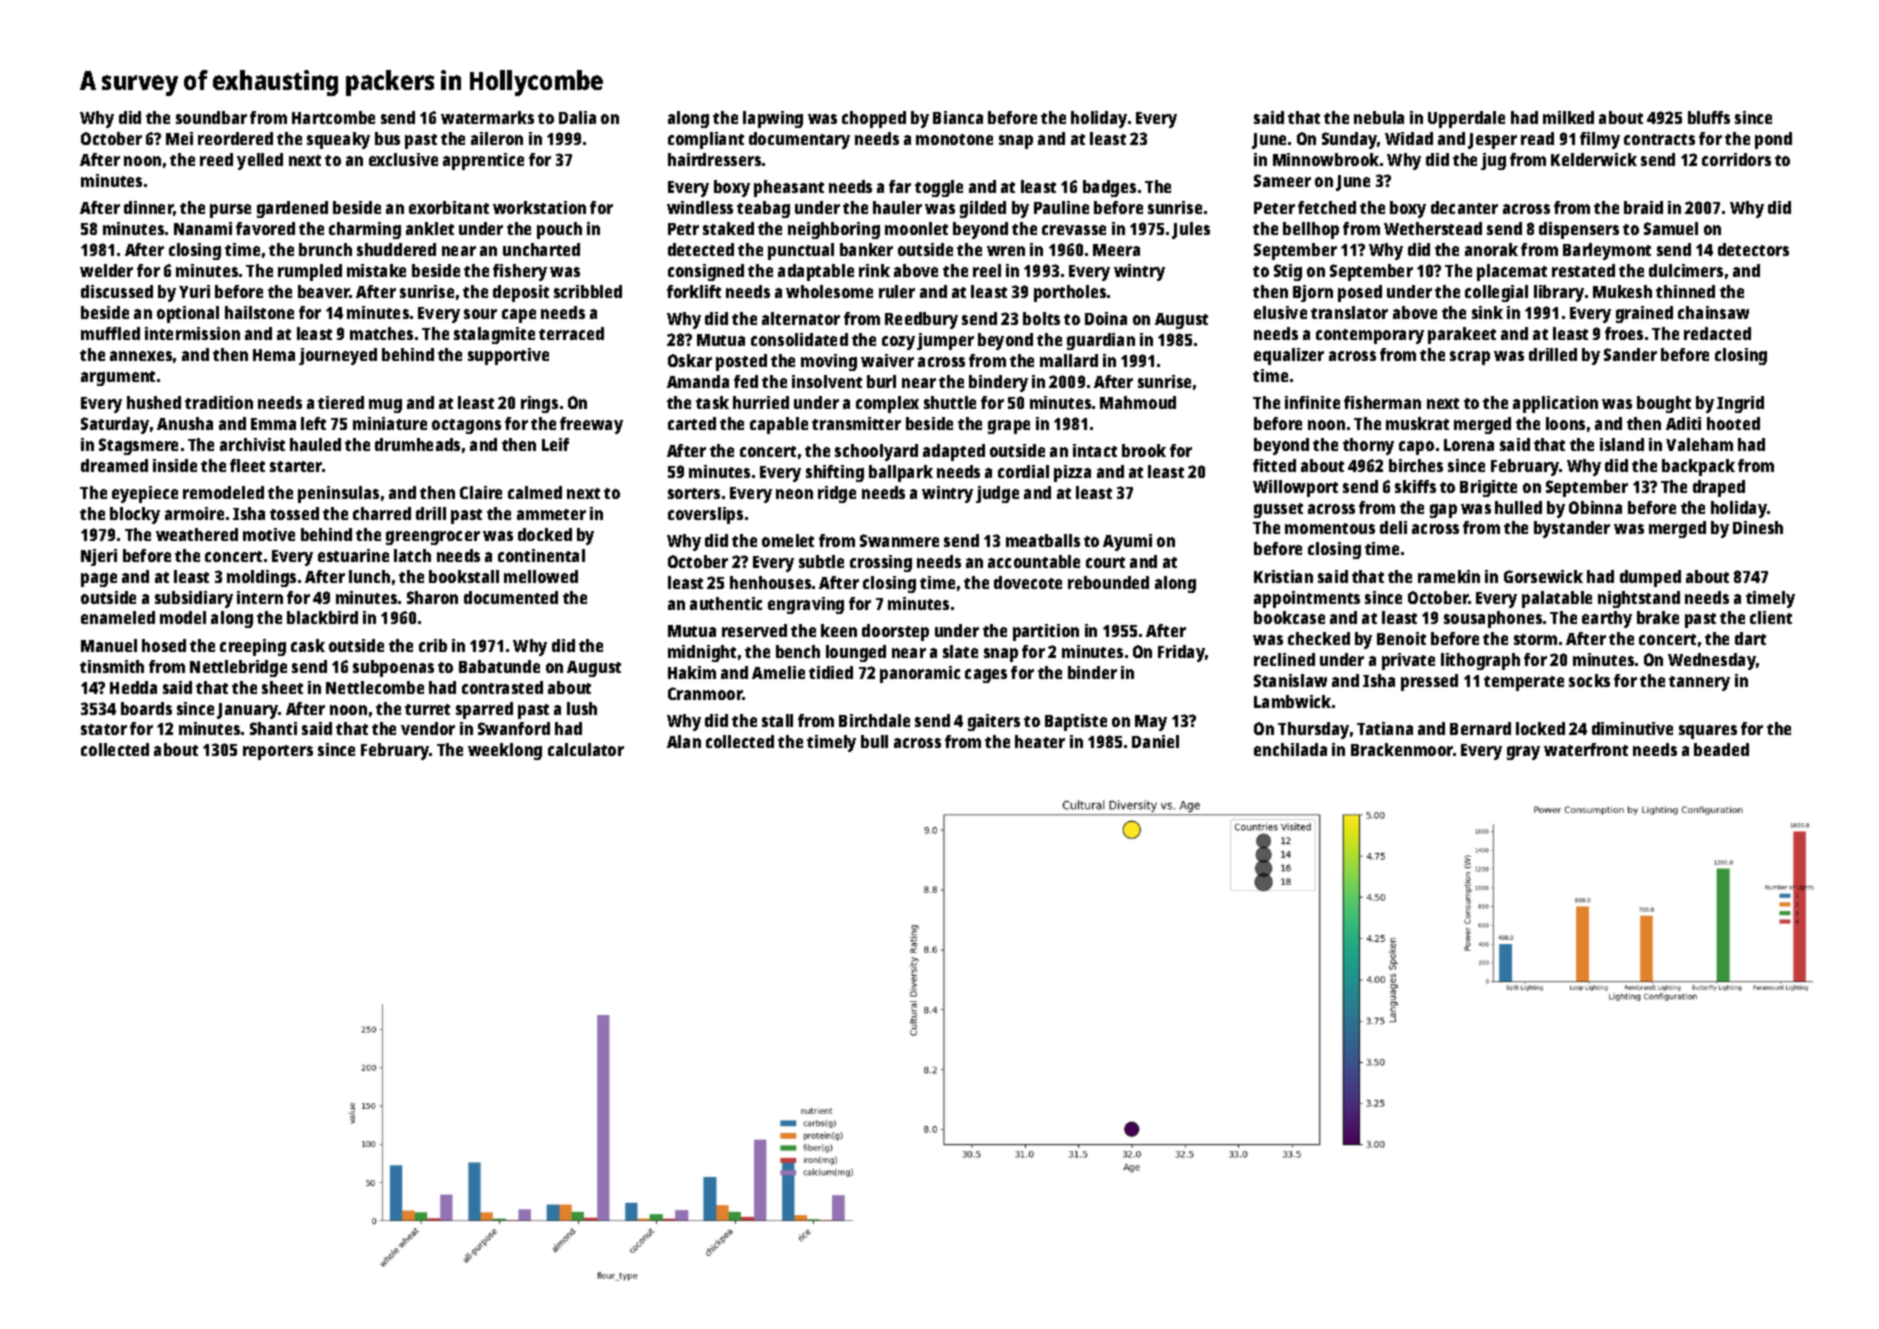 The image size is (1879, 1329). Describe the element at coordinates (895, 632) in the screenshot. I see `doorstep` at that location.
